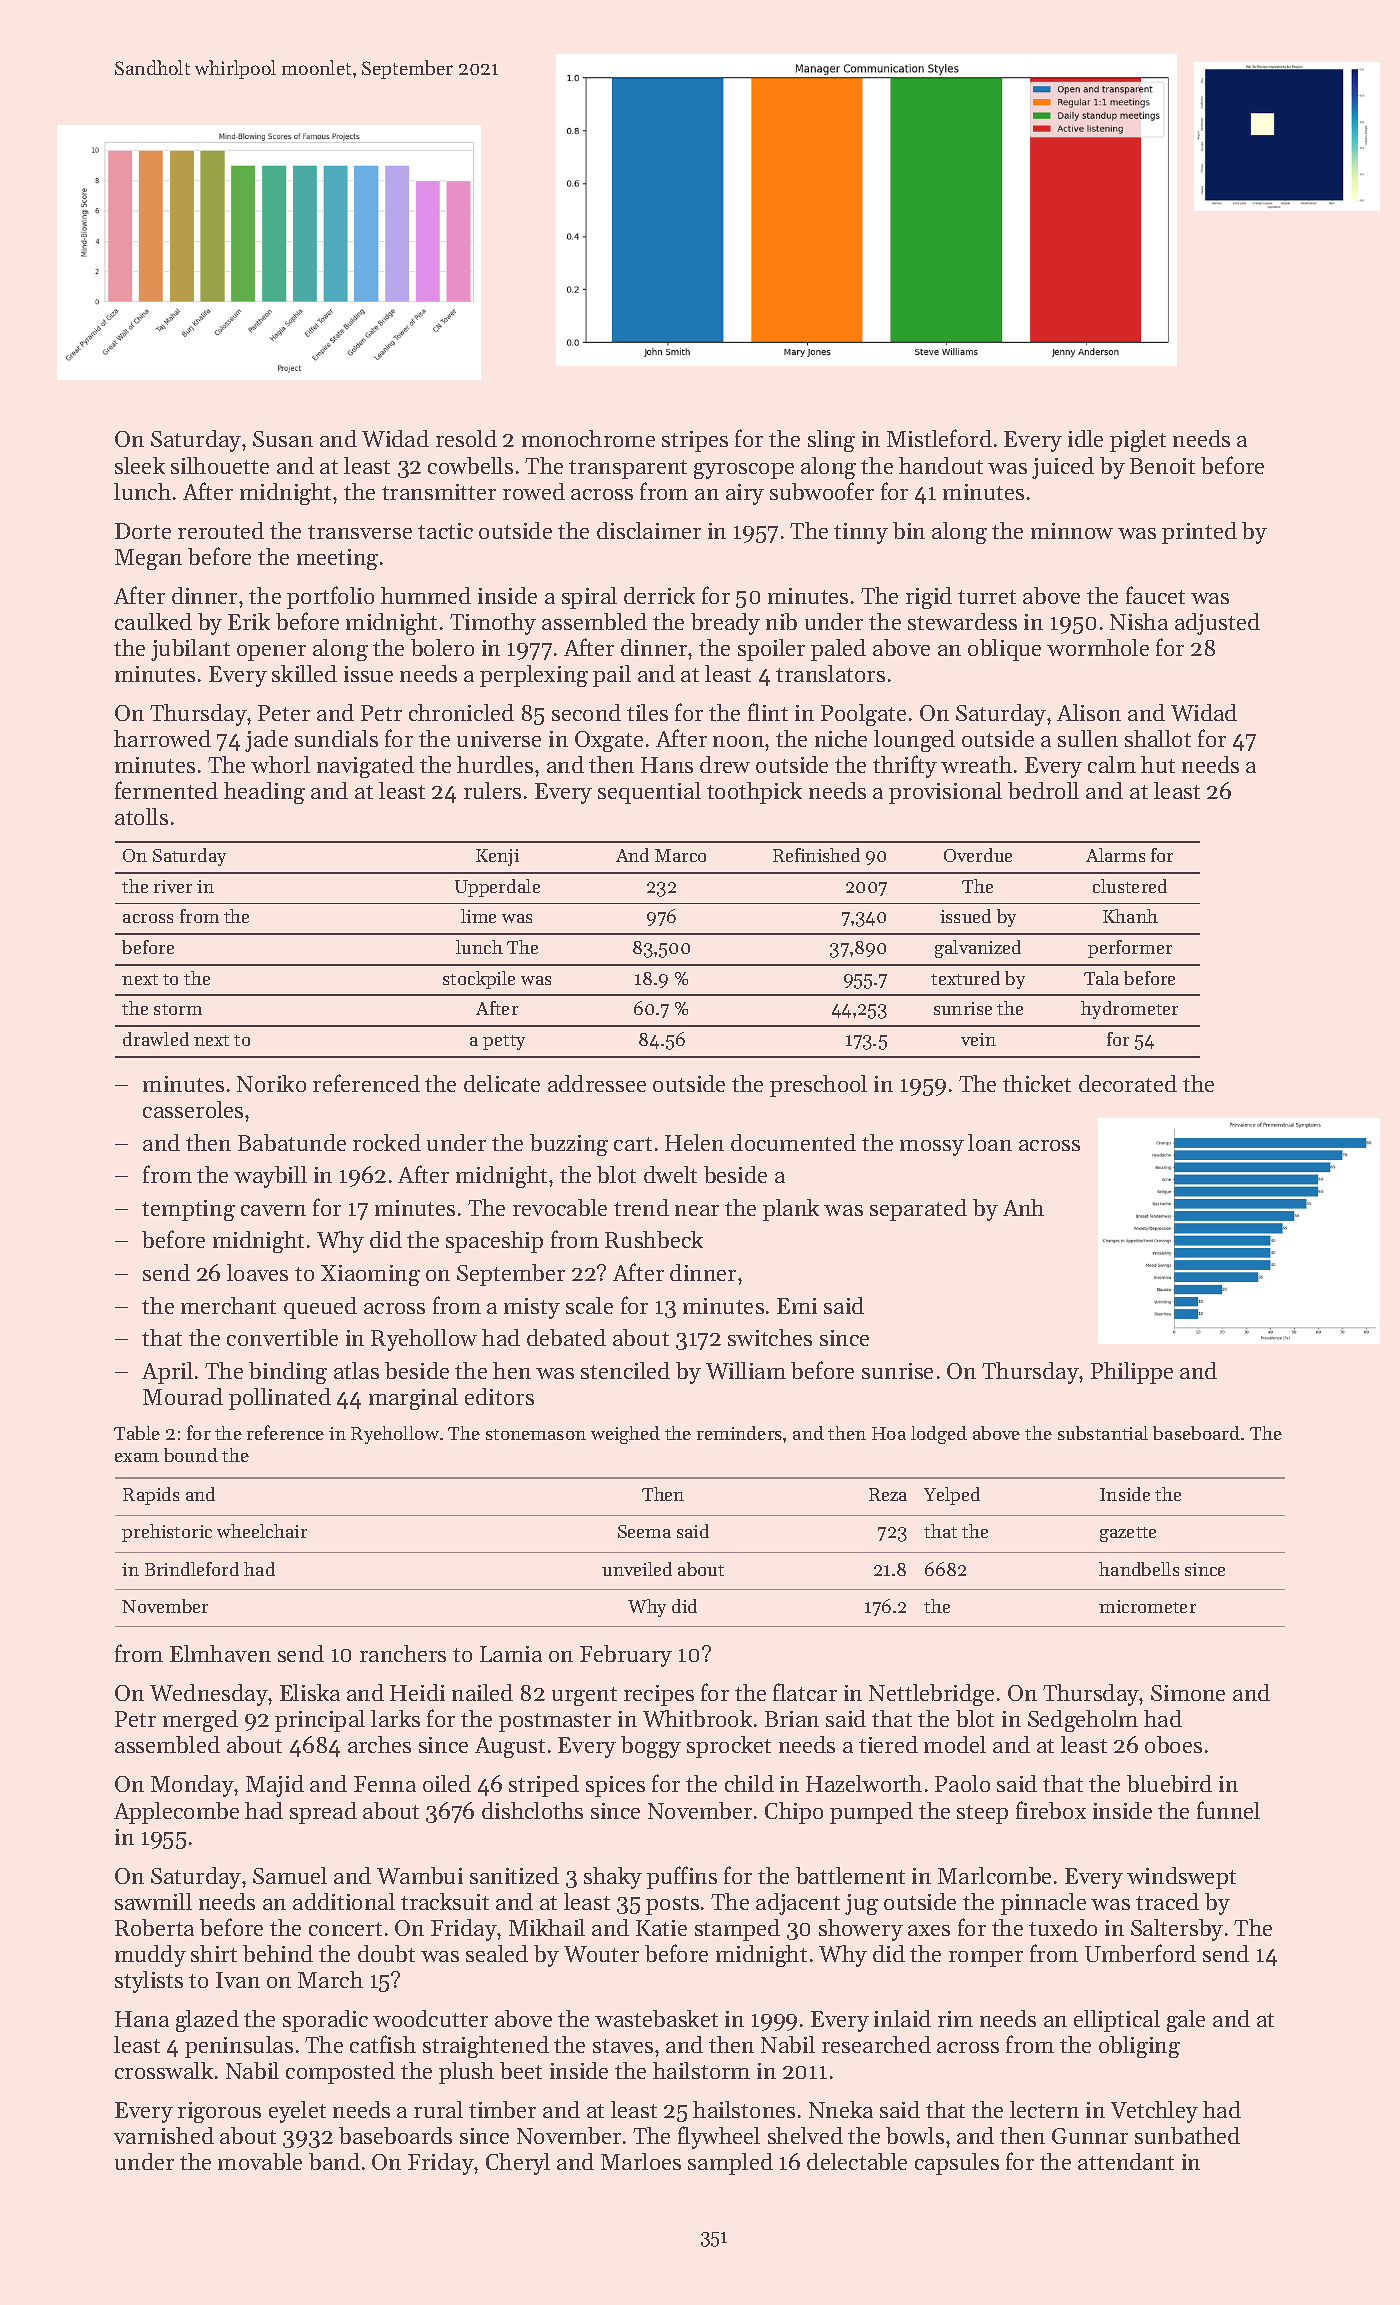 Image resolution: width=1400 pixels, height=2305 pixels. Describe the element at coordinates (532, 1308) in the screenshot. I see `misty` at that location.
